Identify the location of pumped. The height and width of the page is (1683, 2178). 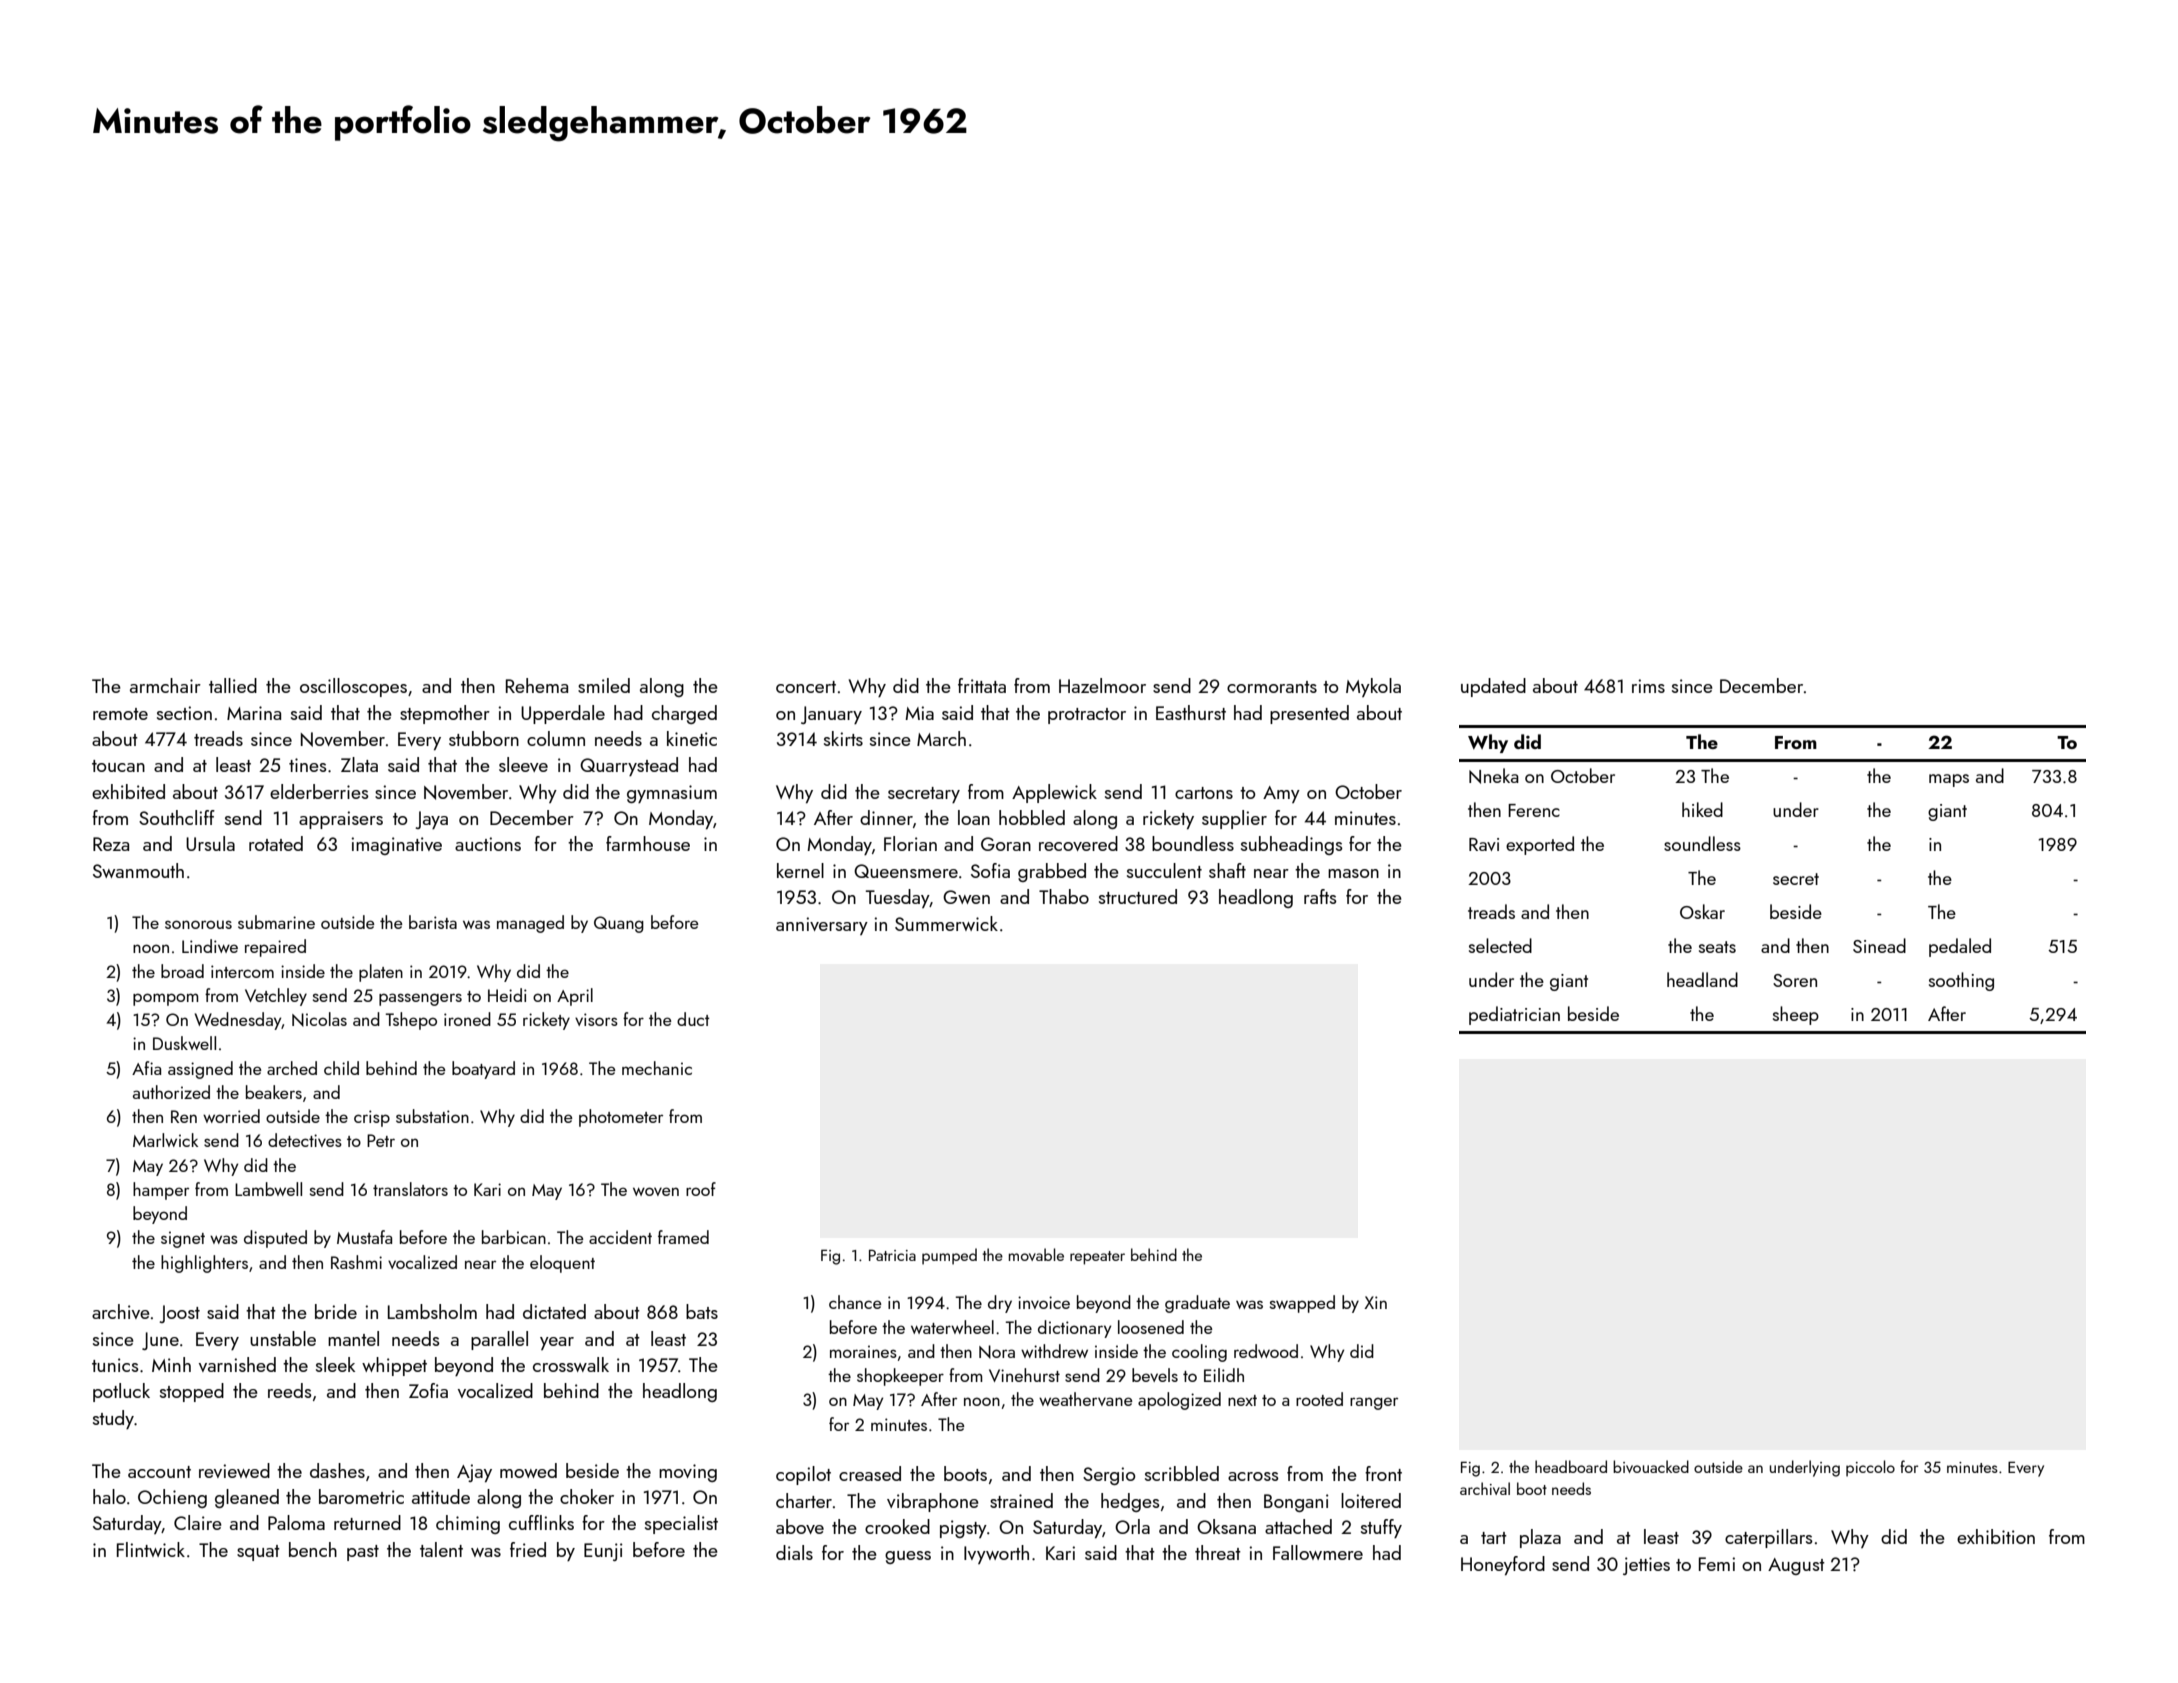
(949, 1256).
